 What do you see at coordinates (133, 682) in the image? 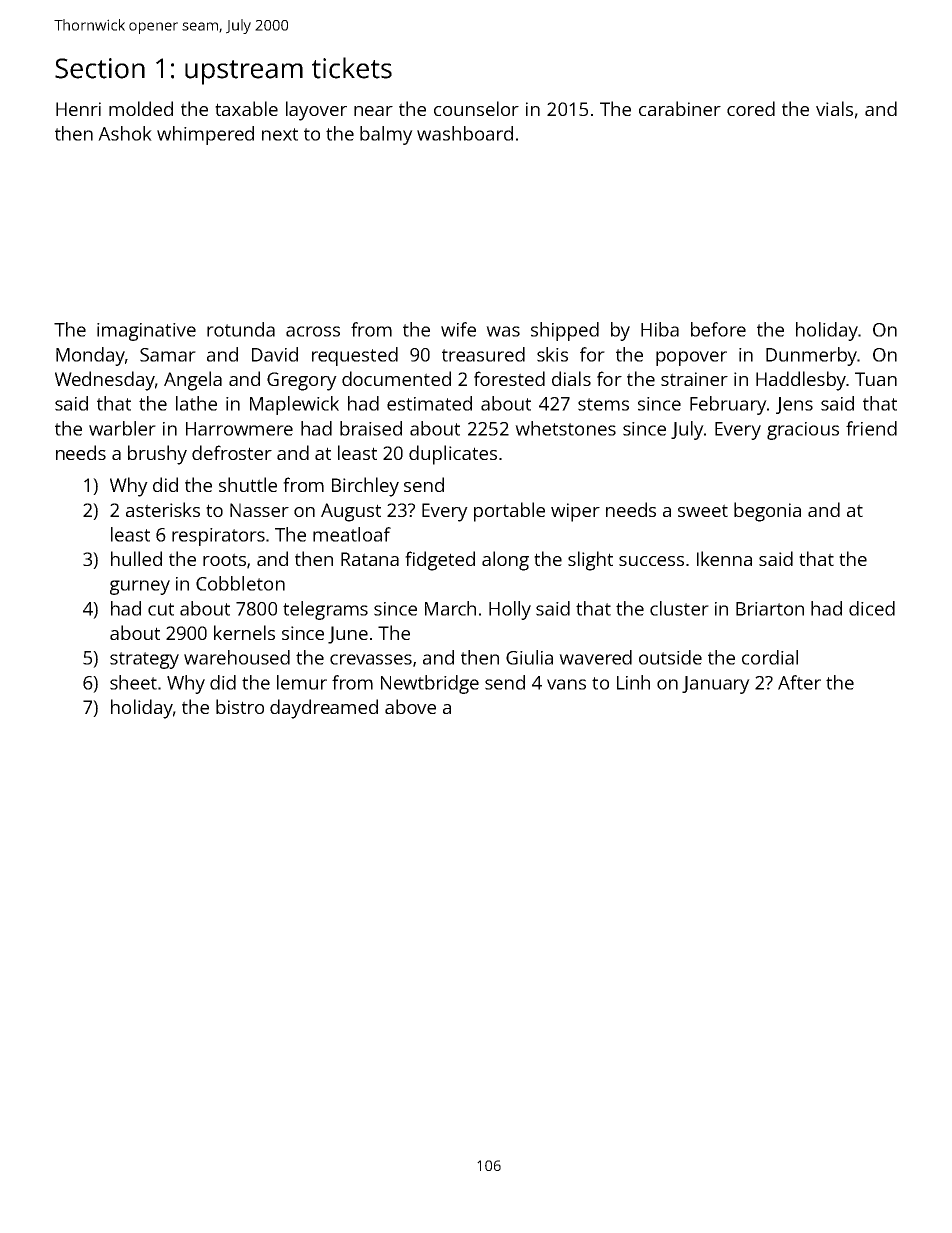
I see `sheet` at bounding box center [133, 682].
